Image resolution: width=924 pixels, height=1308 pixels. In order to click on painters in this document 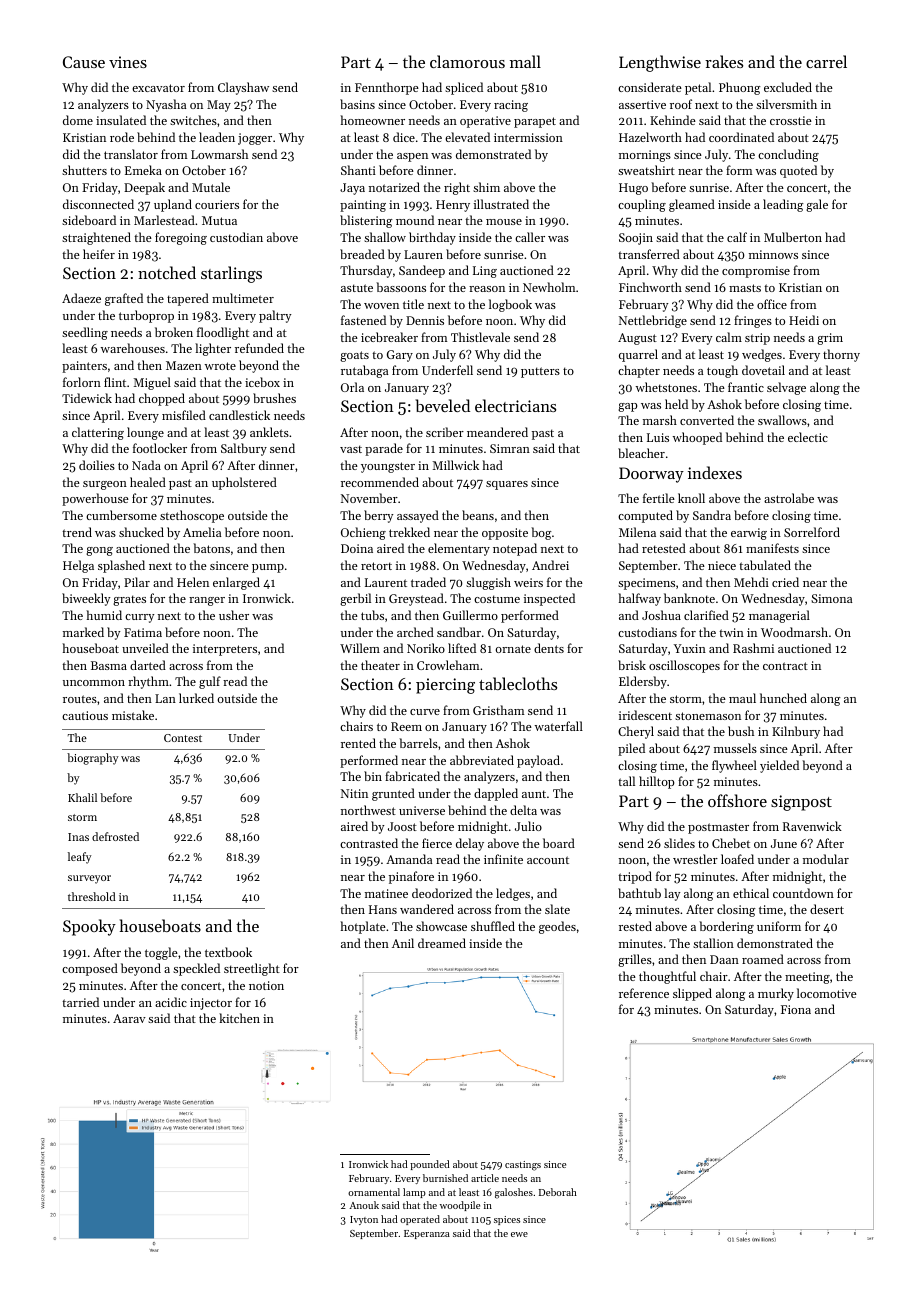, I will do `click(84, 367)`.
